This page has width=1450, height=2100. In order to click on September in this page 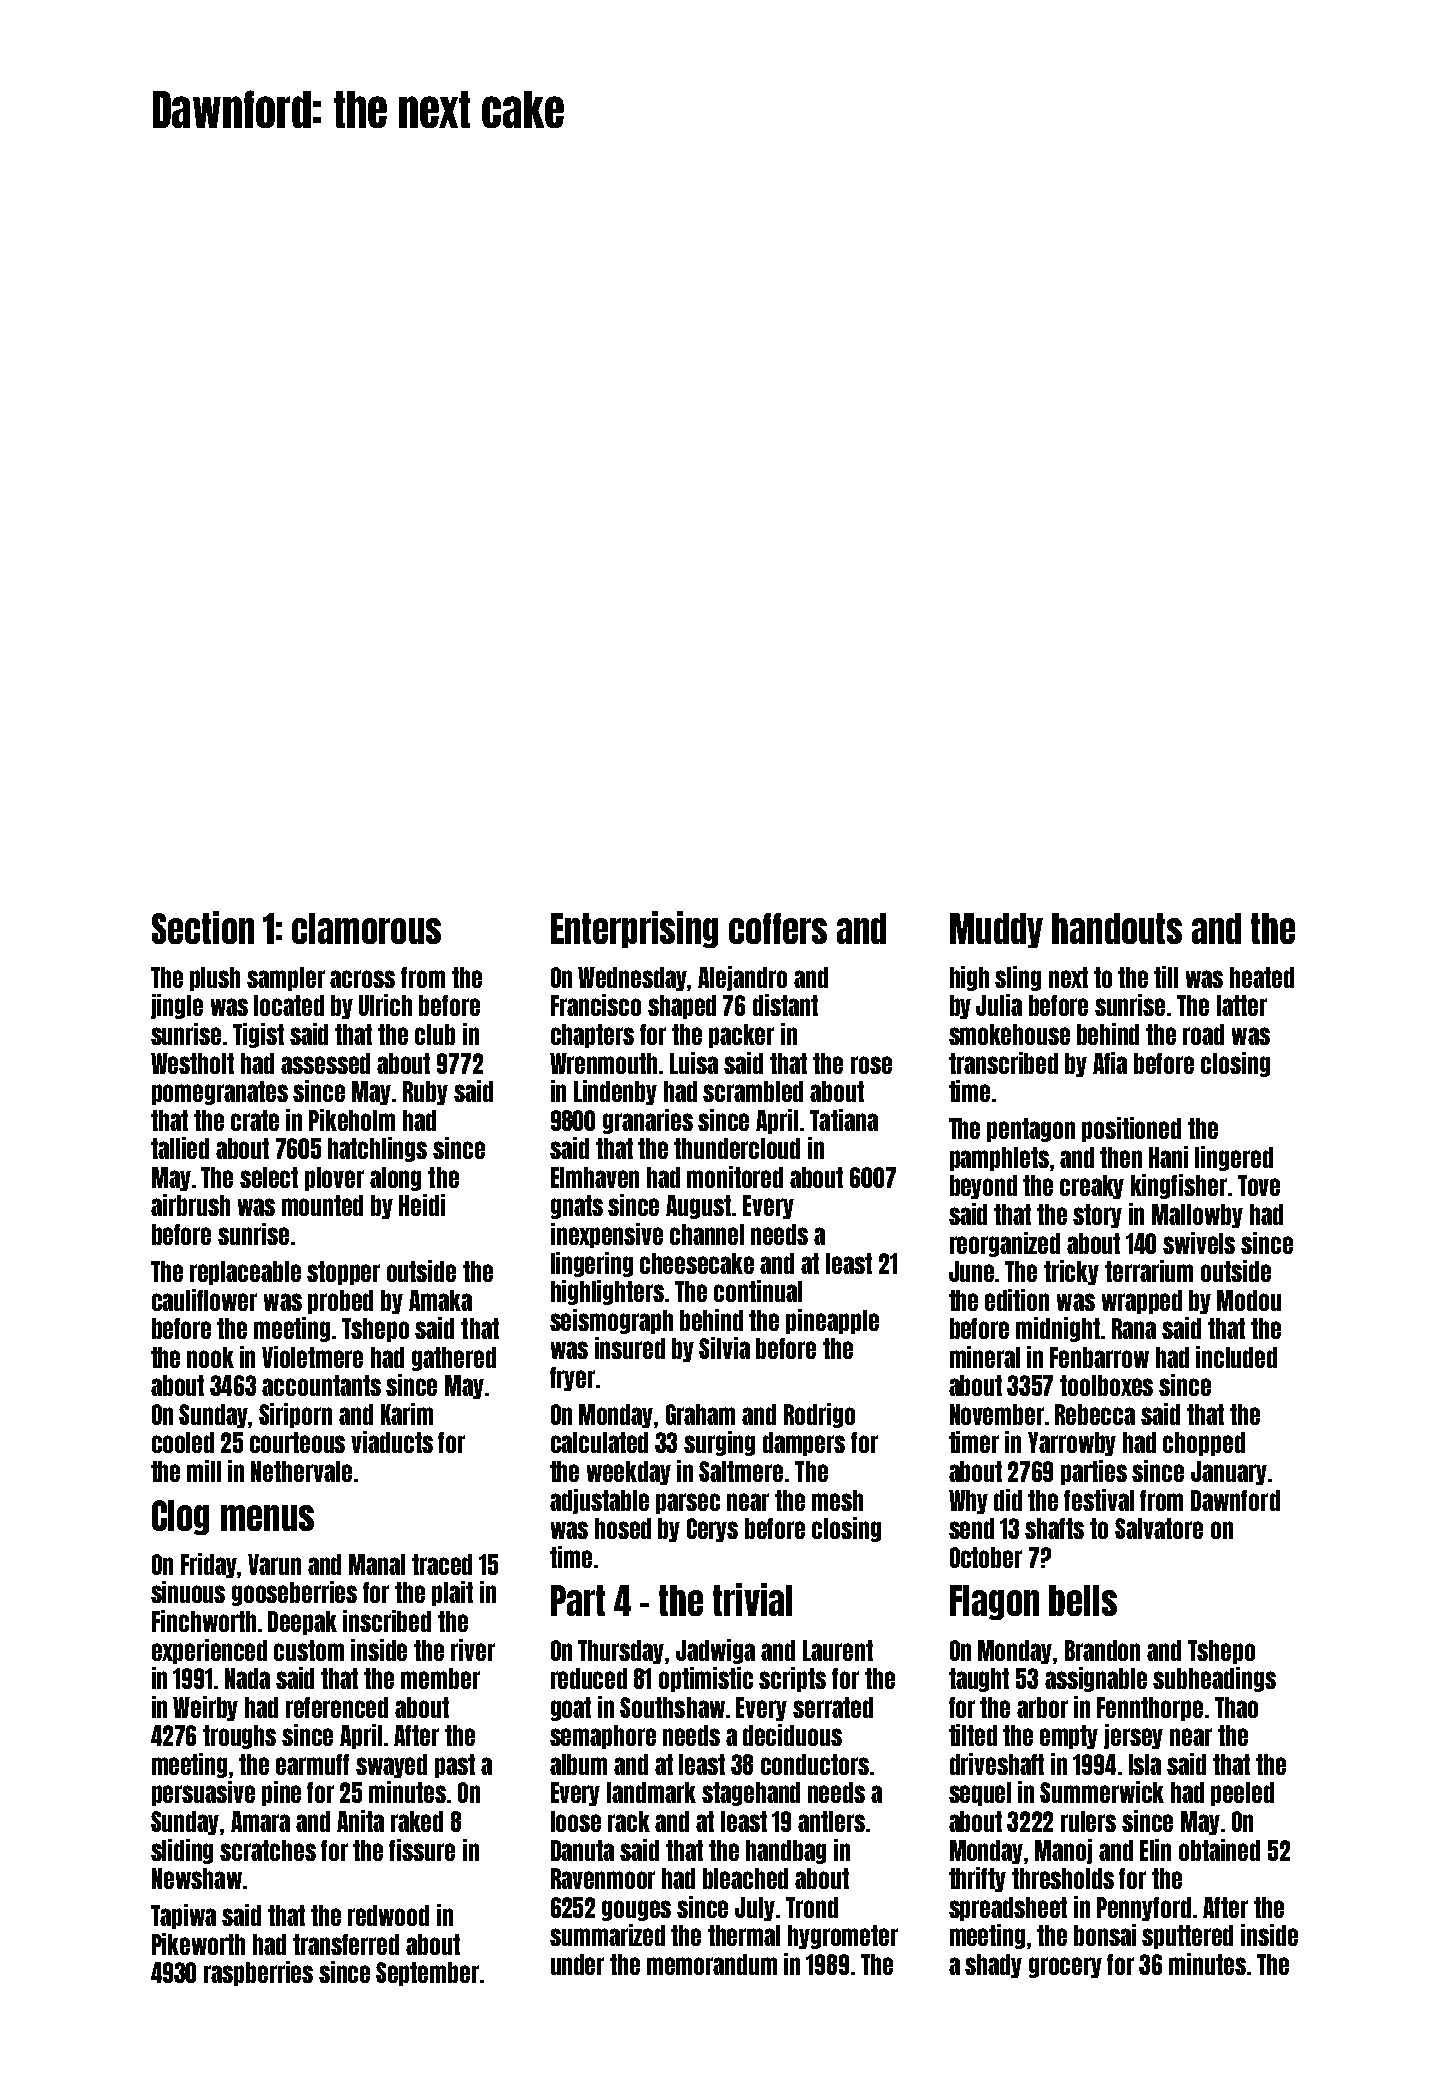, I will do `click(427, 1974)`.
